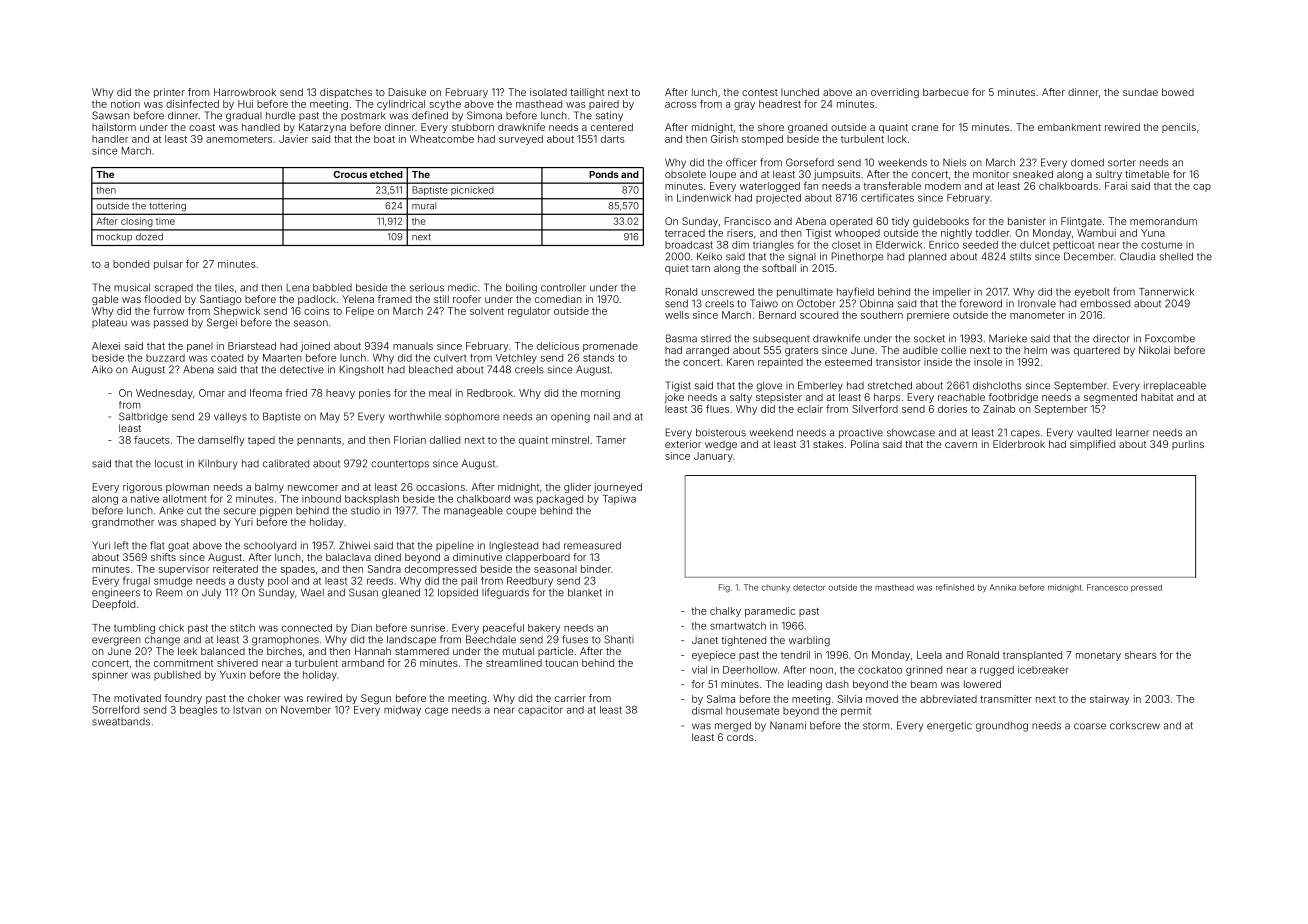 The image size is (1308, 924). What do you see at coordinates (1140, 92) in the screenshot?
I see `sundae` at bounding box center [1140, 92].
